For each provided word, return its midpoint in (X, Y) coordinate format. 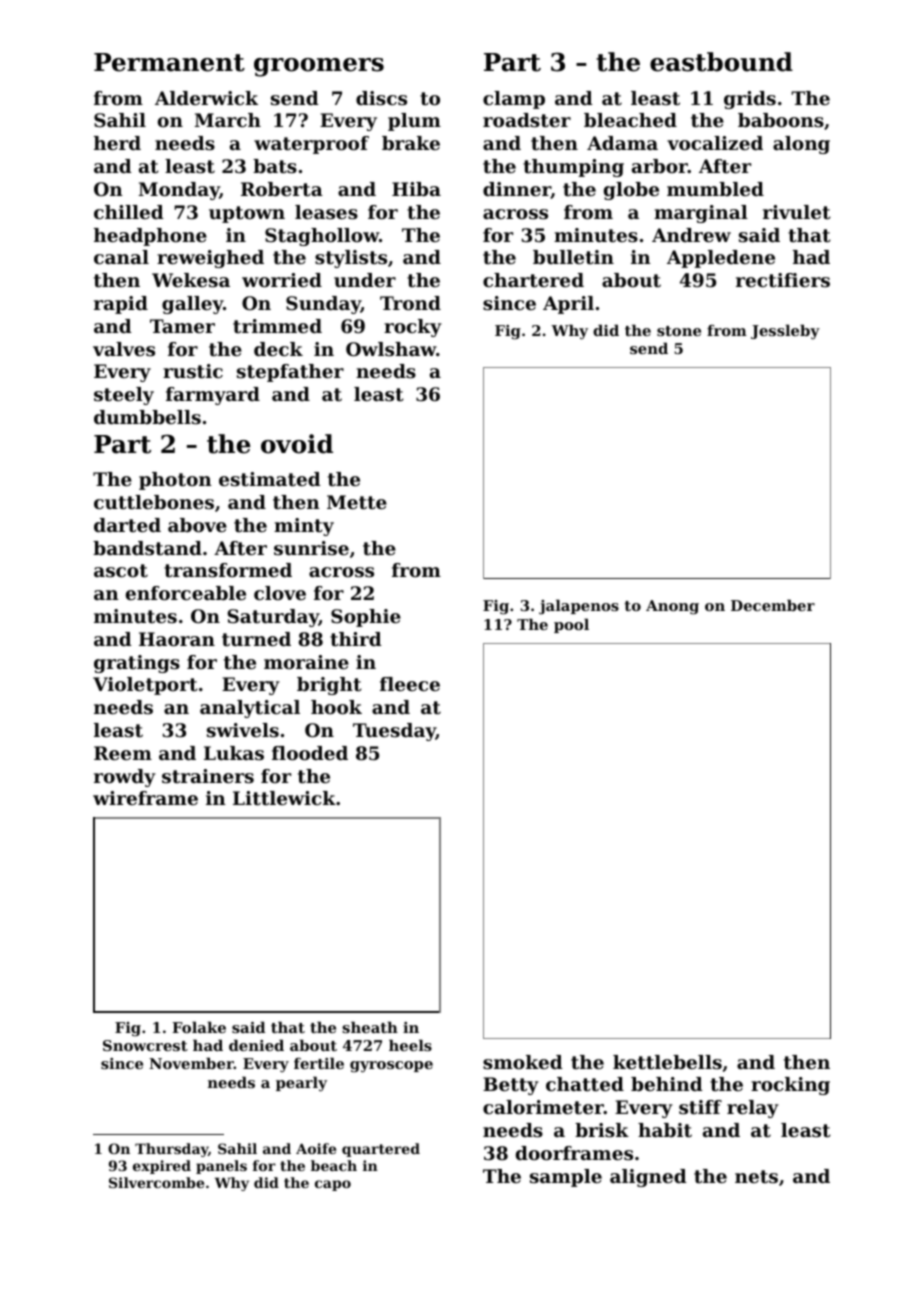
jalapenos (579, 607)
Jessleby (785, 332)
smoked (523, 1062)
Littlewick (284, 798)
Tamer (182, 326)
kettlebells (667, 1062)
